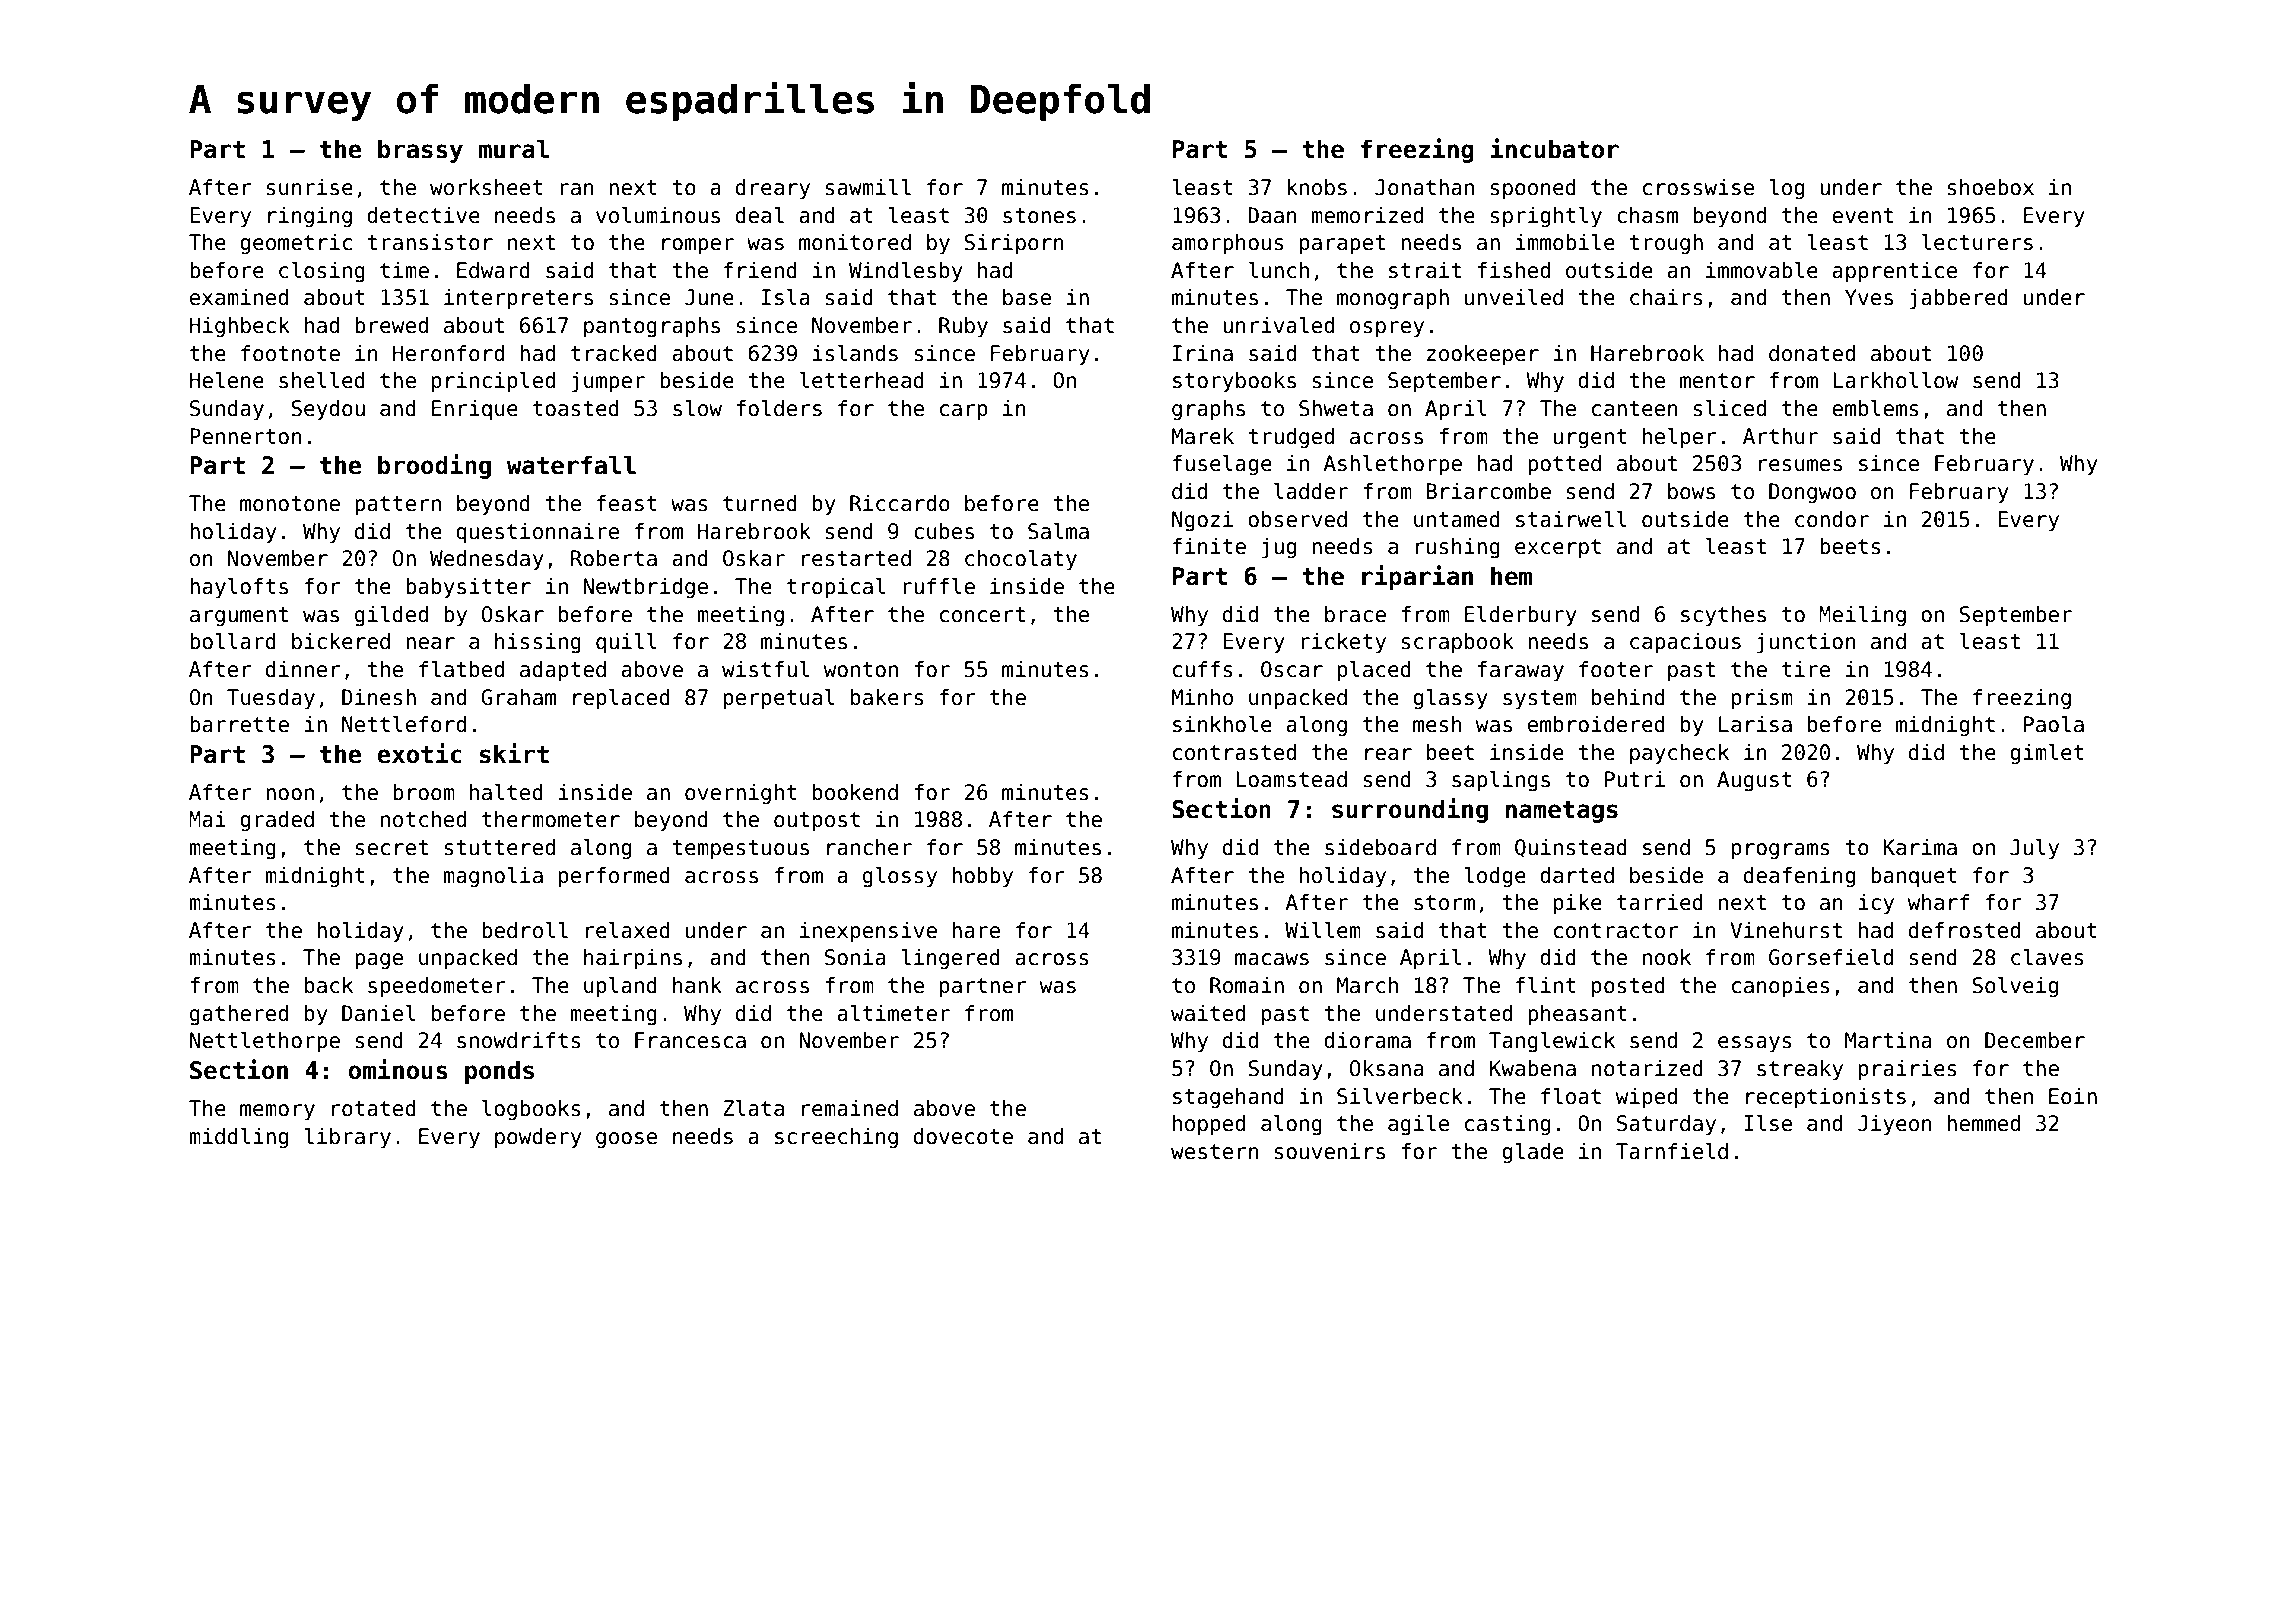 This screenshot has width=2292, height=1620. Describe the element at coordinates (1330, 1151) in the screenshot. I see `souvenirs` at that location.
